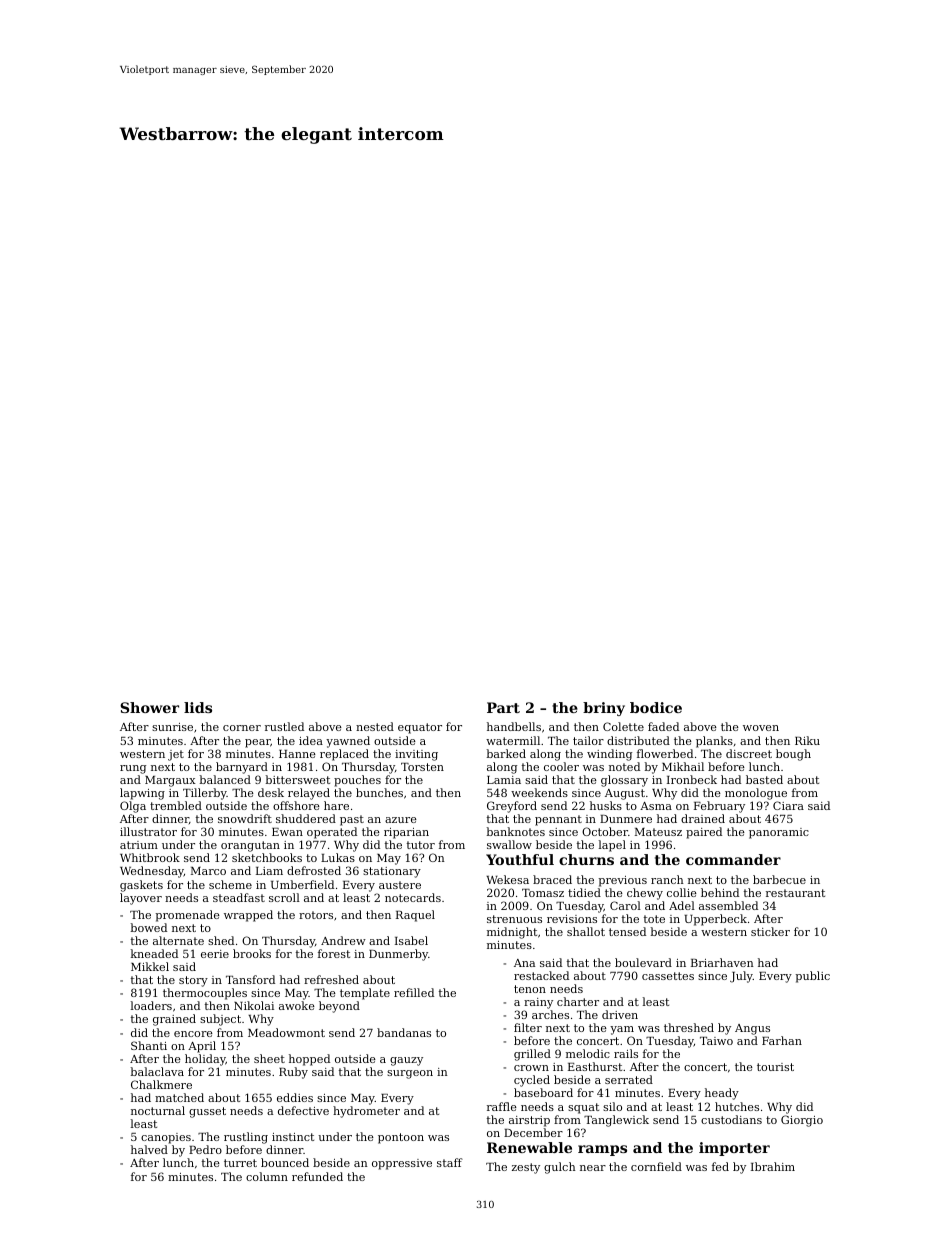  What do you see at coordinates (404, 1032) in the page?
I see `bandanas` at bounding box center [404, 1032].
